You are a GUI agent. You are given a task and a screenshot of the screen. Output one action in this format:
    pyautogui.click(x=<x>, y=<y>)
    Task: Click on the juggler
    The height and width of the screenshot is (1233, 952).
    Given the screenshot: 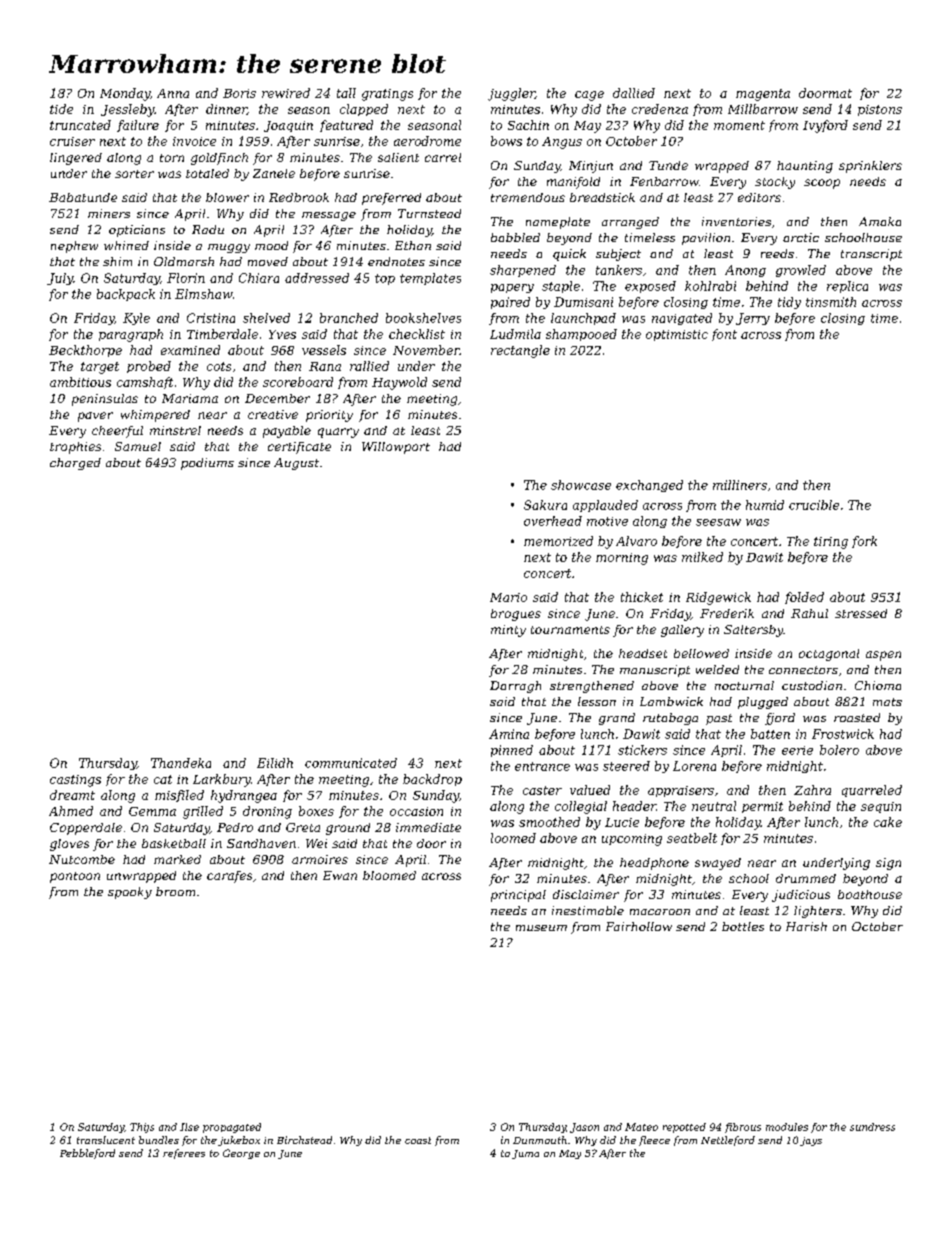 What is the action you would take?
    pyautogui.click(x=511, y=94)
